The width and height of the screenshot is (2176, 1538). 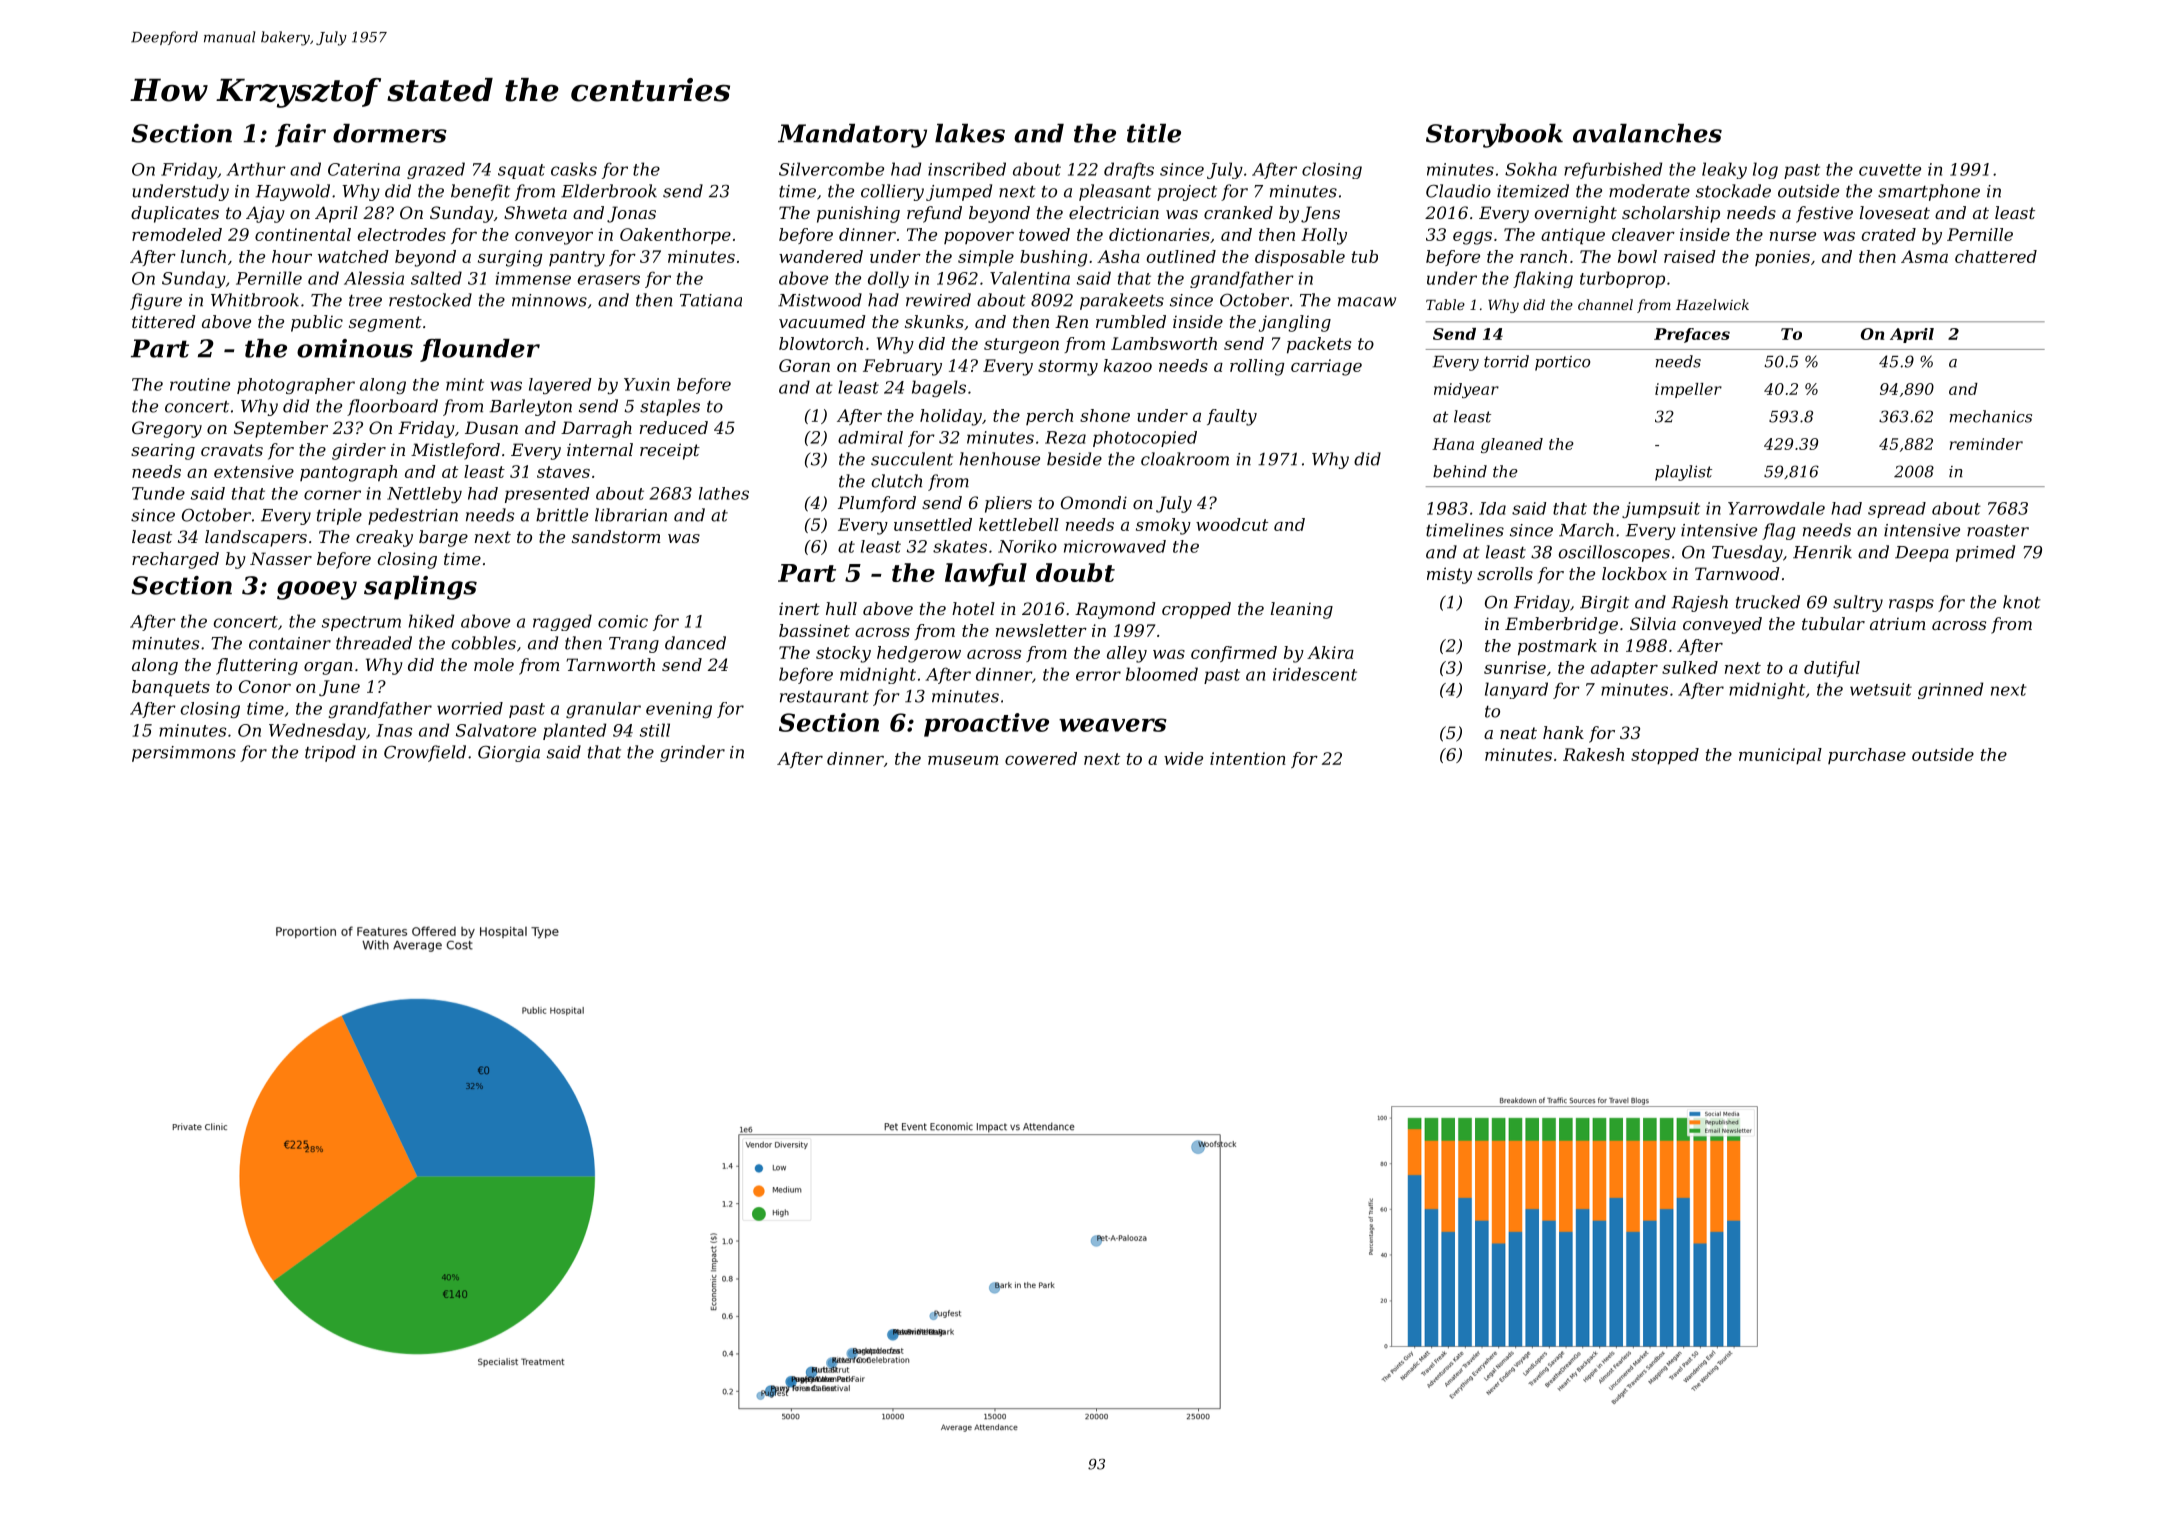 What do you see at coordinates (600, 449) in the screenshot?
I see `internal` at bounding box center [600, 449].
